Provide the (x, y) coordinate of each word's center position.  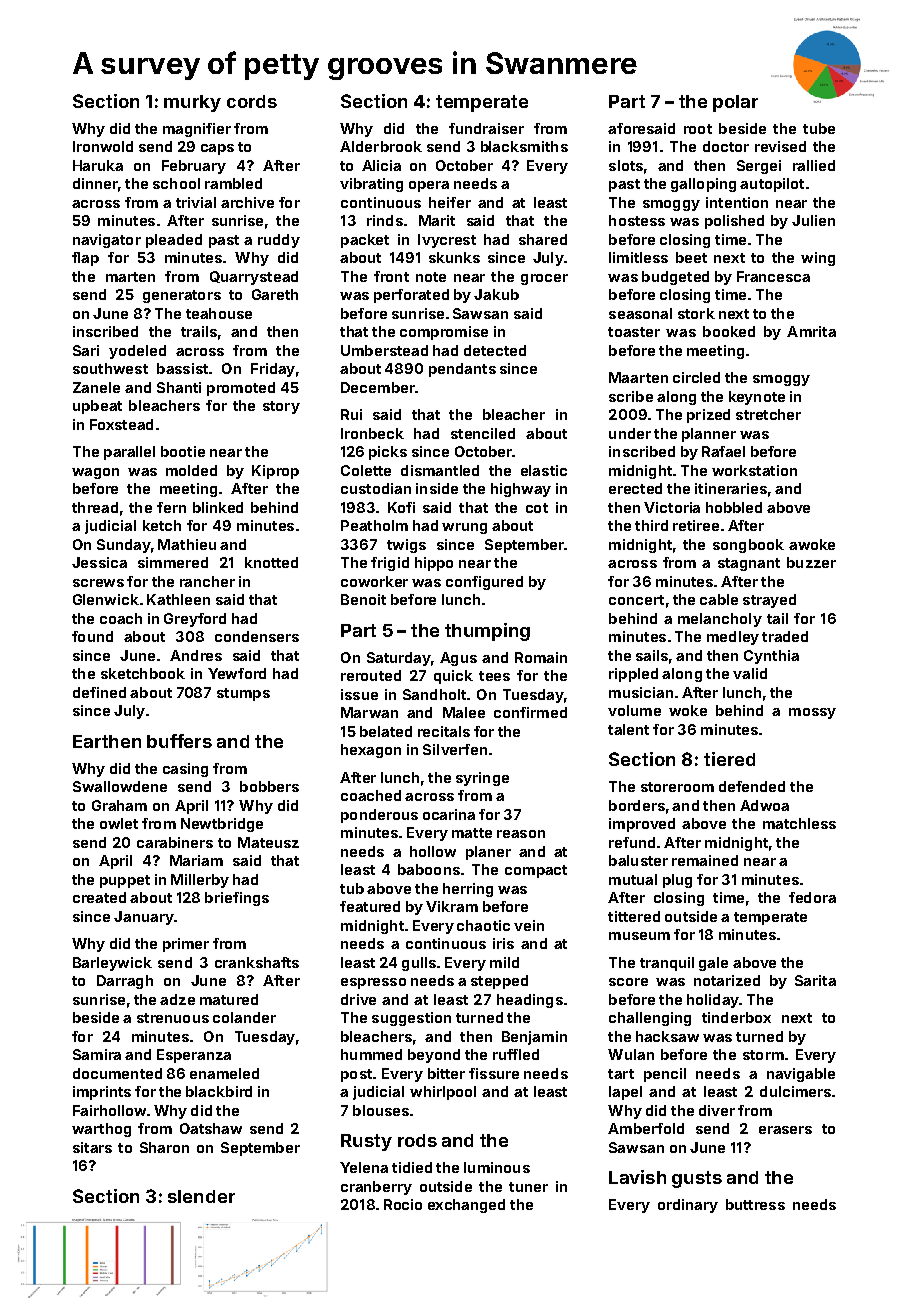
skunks (454, 257)
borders (637, 805)
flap (85, 259)
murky (192, 103)
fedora (812, 897)
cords (252, 101)
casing (185, 770)
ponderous (379, 816)
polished (734, 222)
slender (201, 1196)
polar (735, 103)
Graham (119, 805)
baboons (429, 869)
